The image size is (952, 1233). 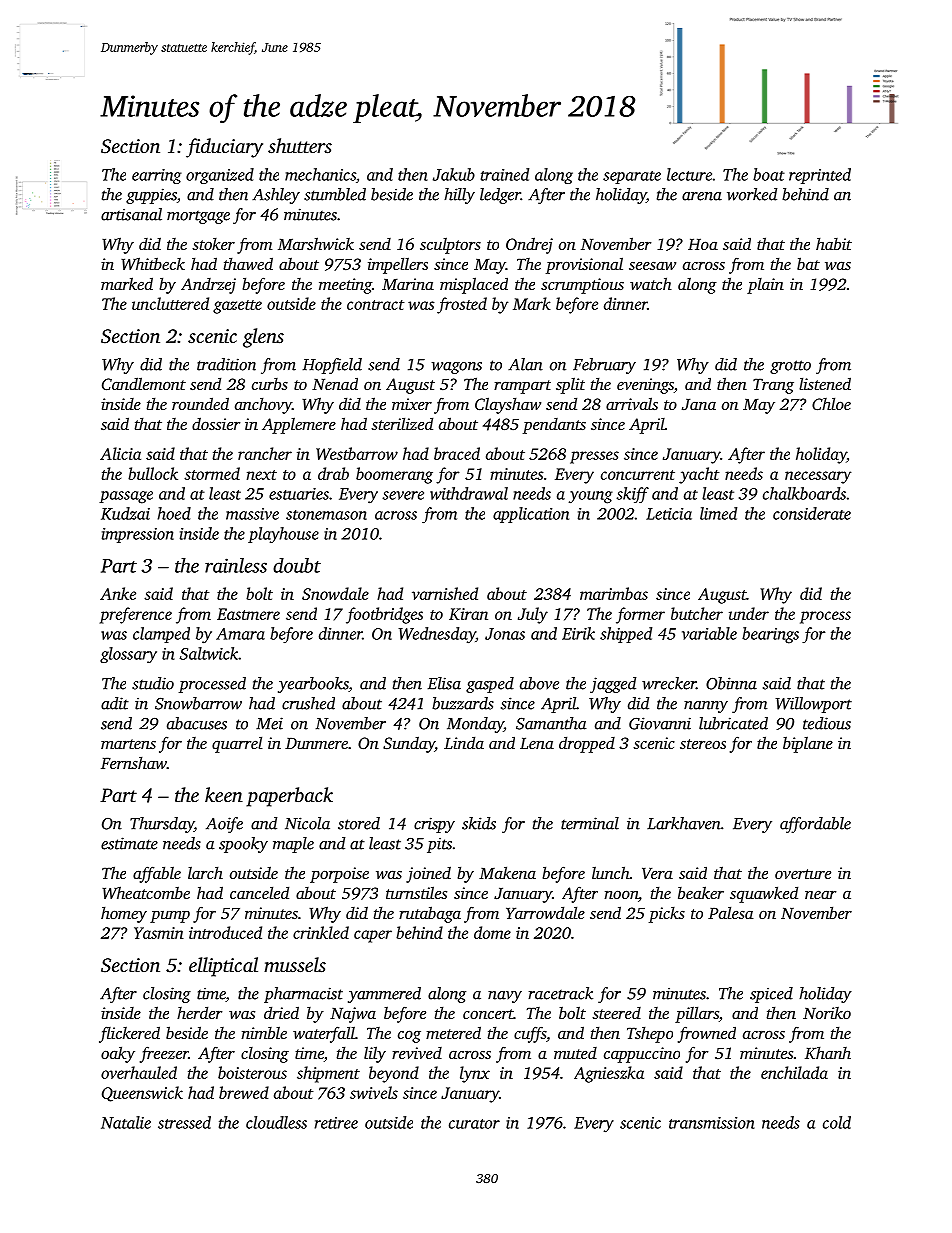 I want to click on spiced, so click(x=771, y=995).
